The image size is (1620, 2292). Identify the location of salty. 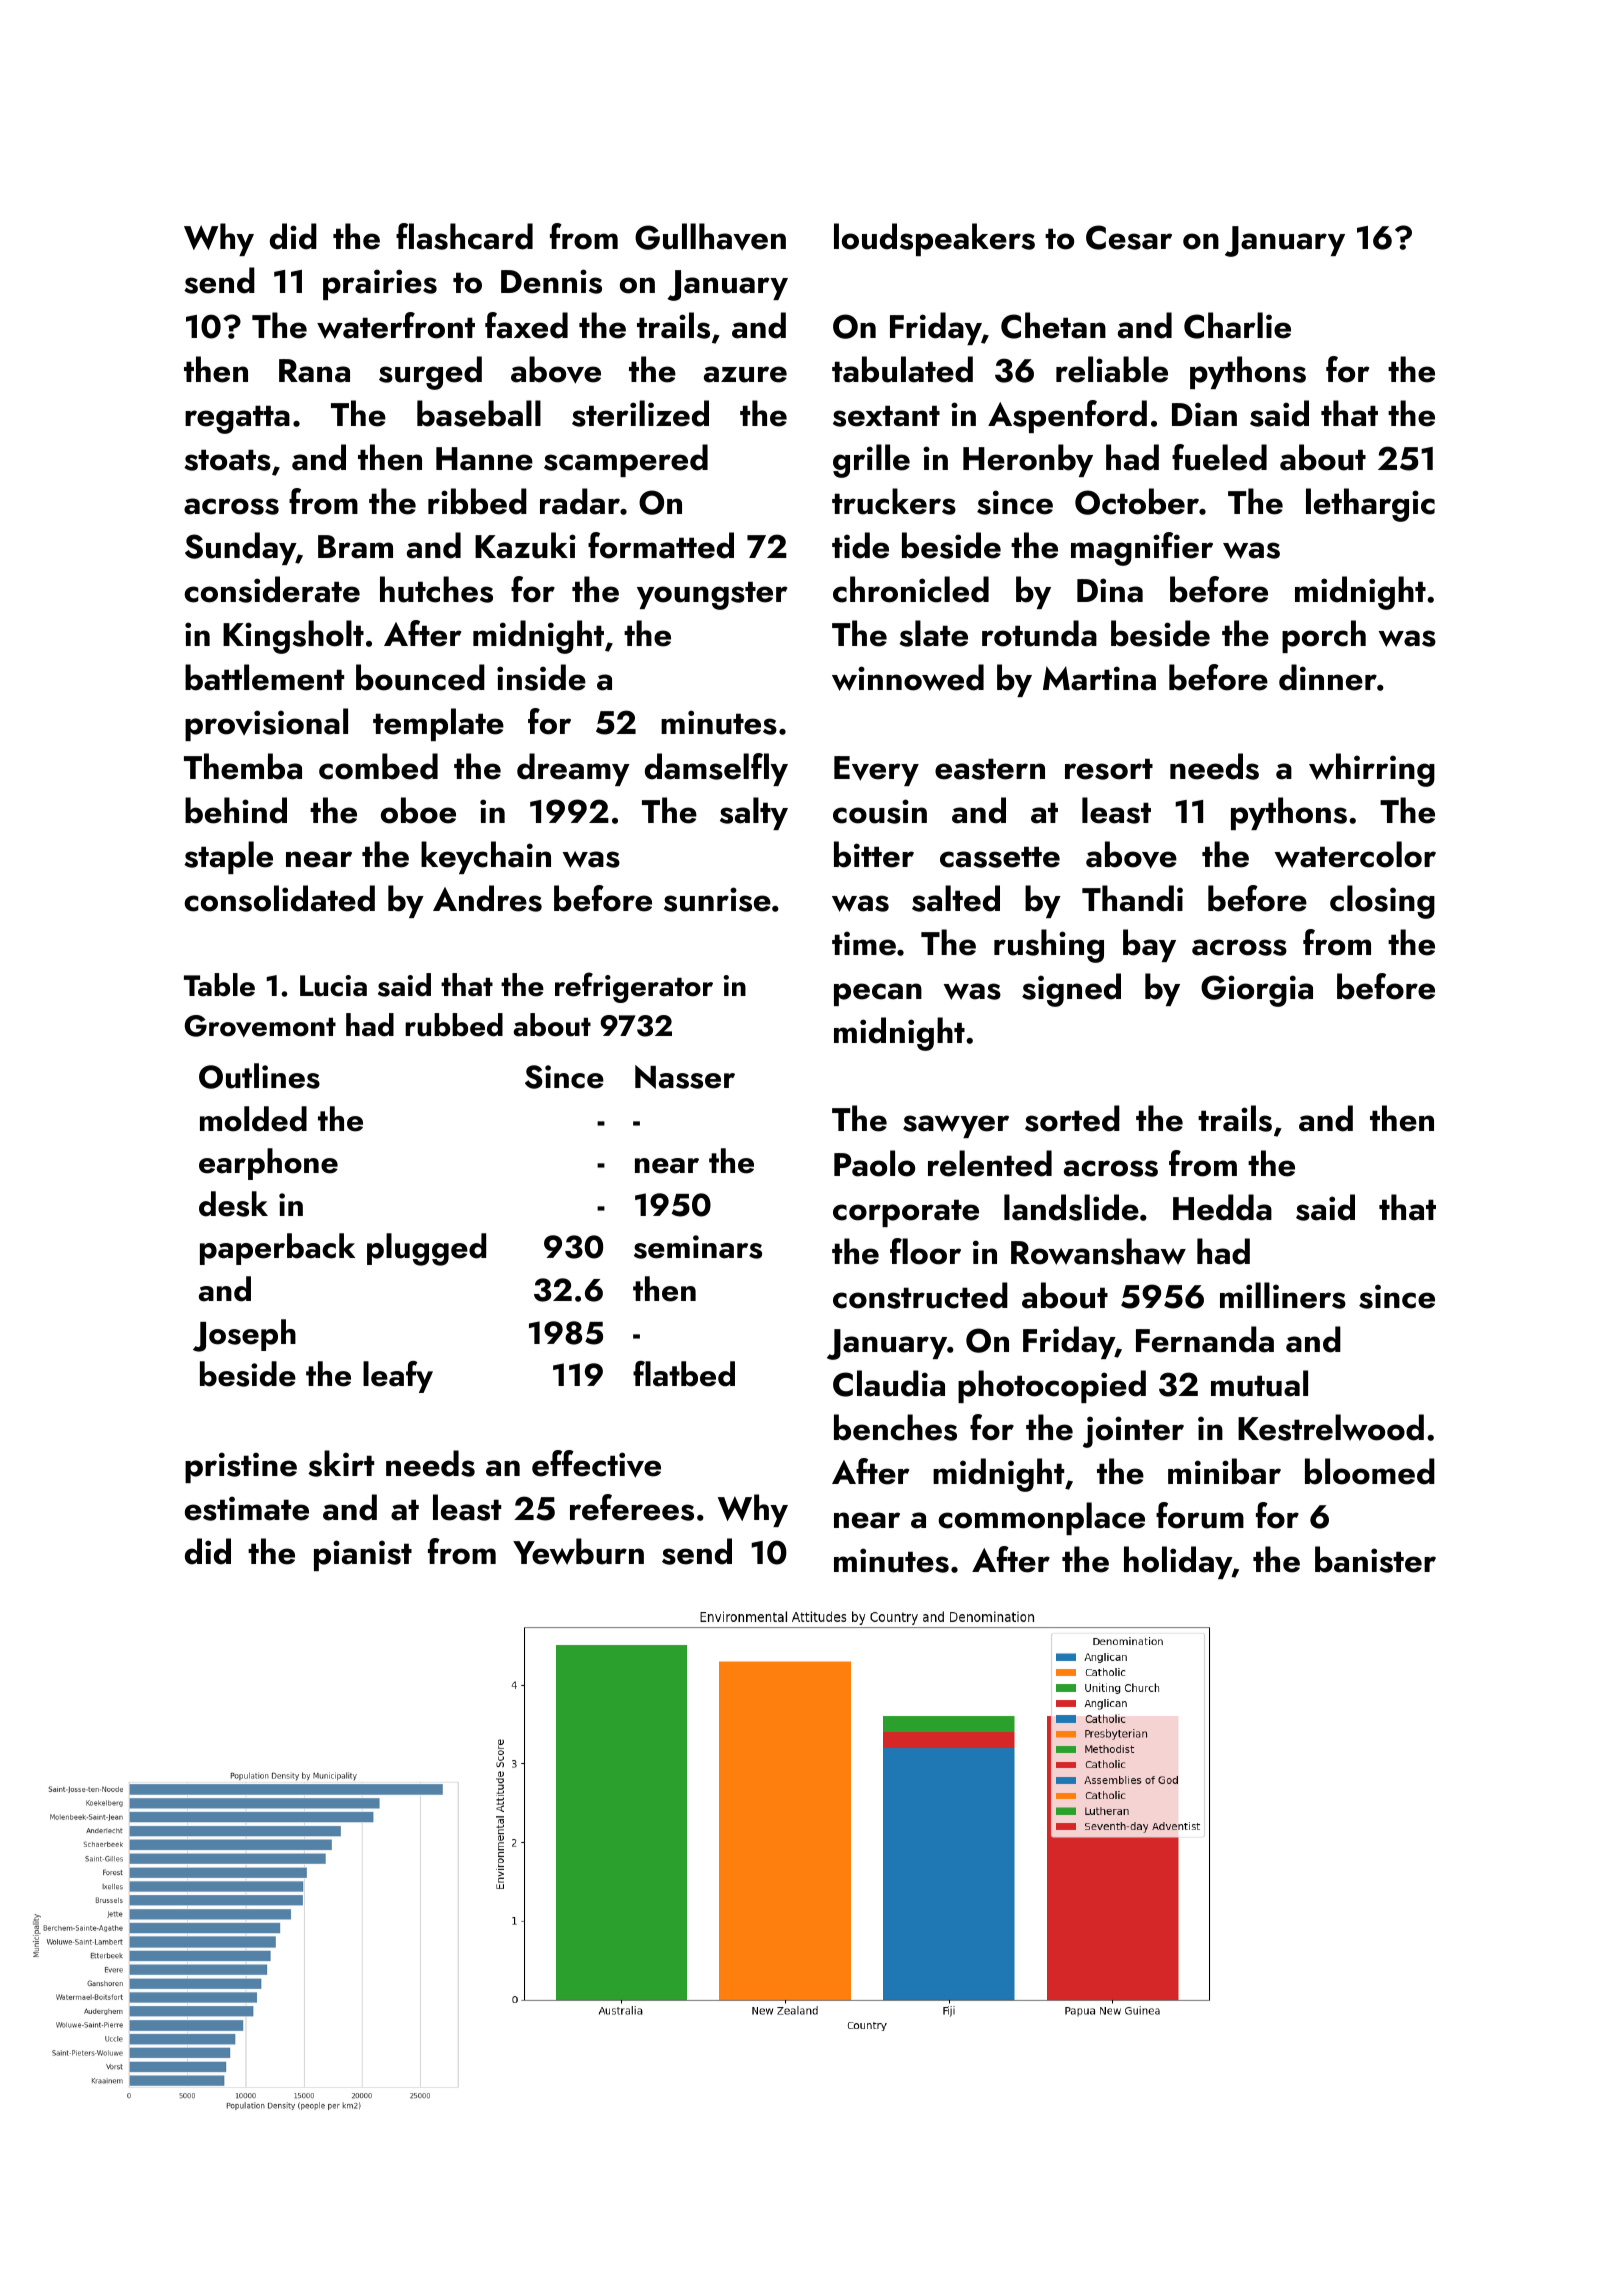
(754, 813).
